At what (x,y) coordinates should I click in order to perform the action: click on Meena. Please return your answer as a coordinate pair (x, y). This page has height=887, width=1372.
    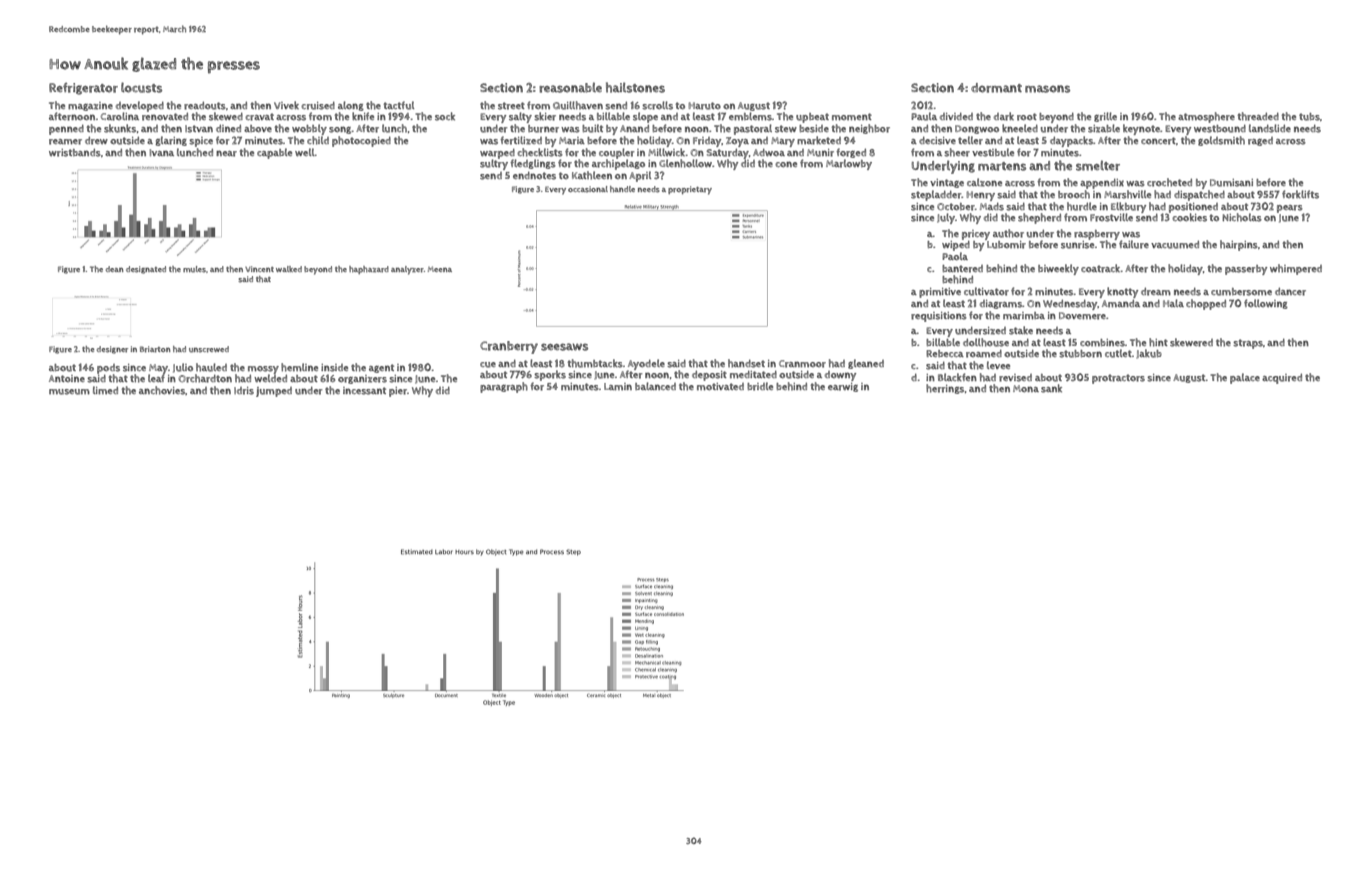
    Looking at the image, I should click on (440, 269).
